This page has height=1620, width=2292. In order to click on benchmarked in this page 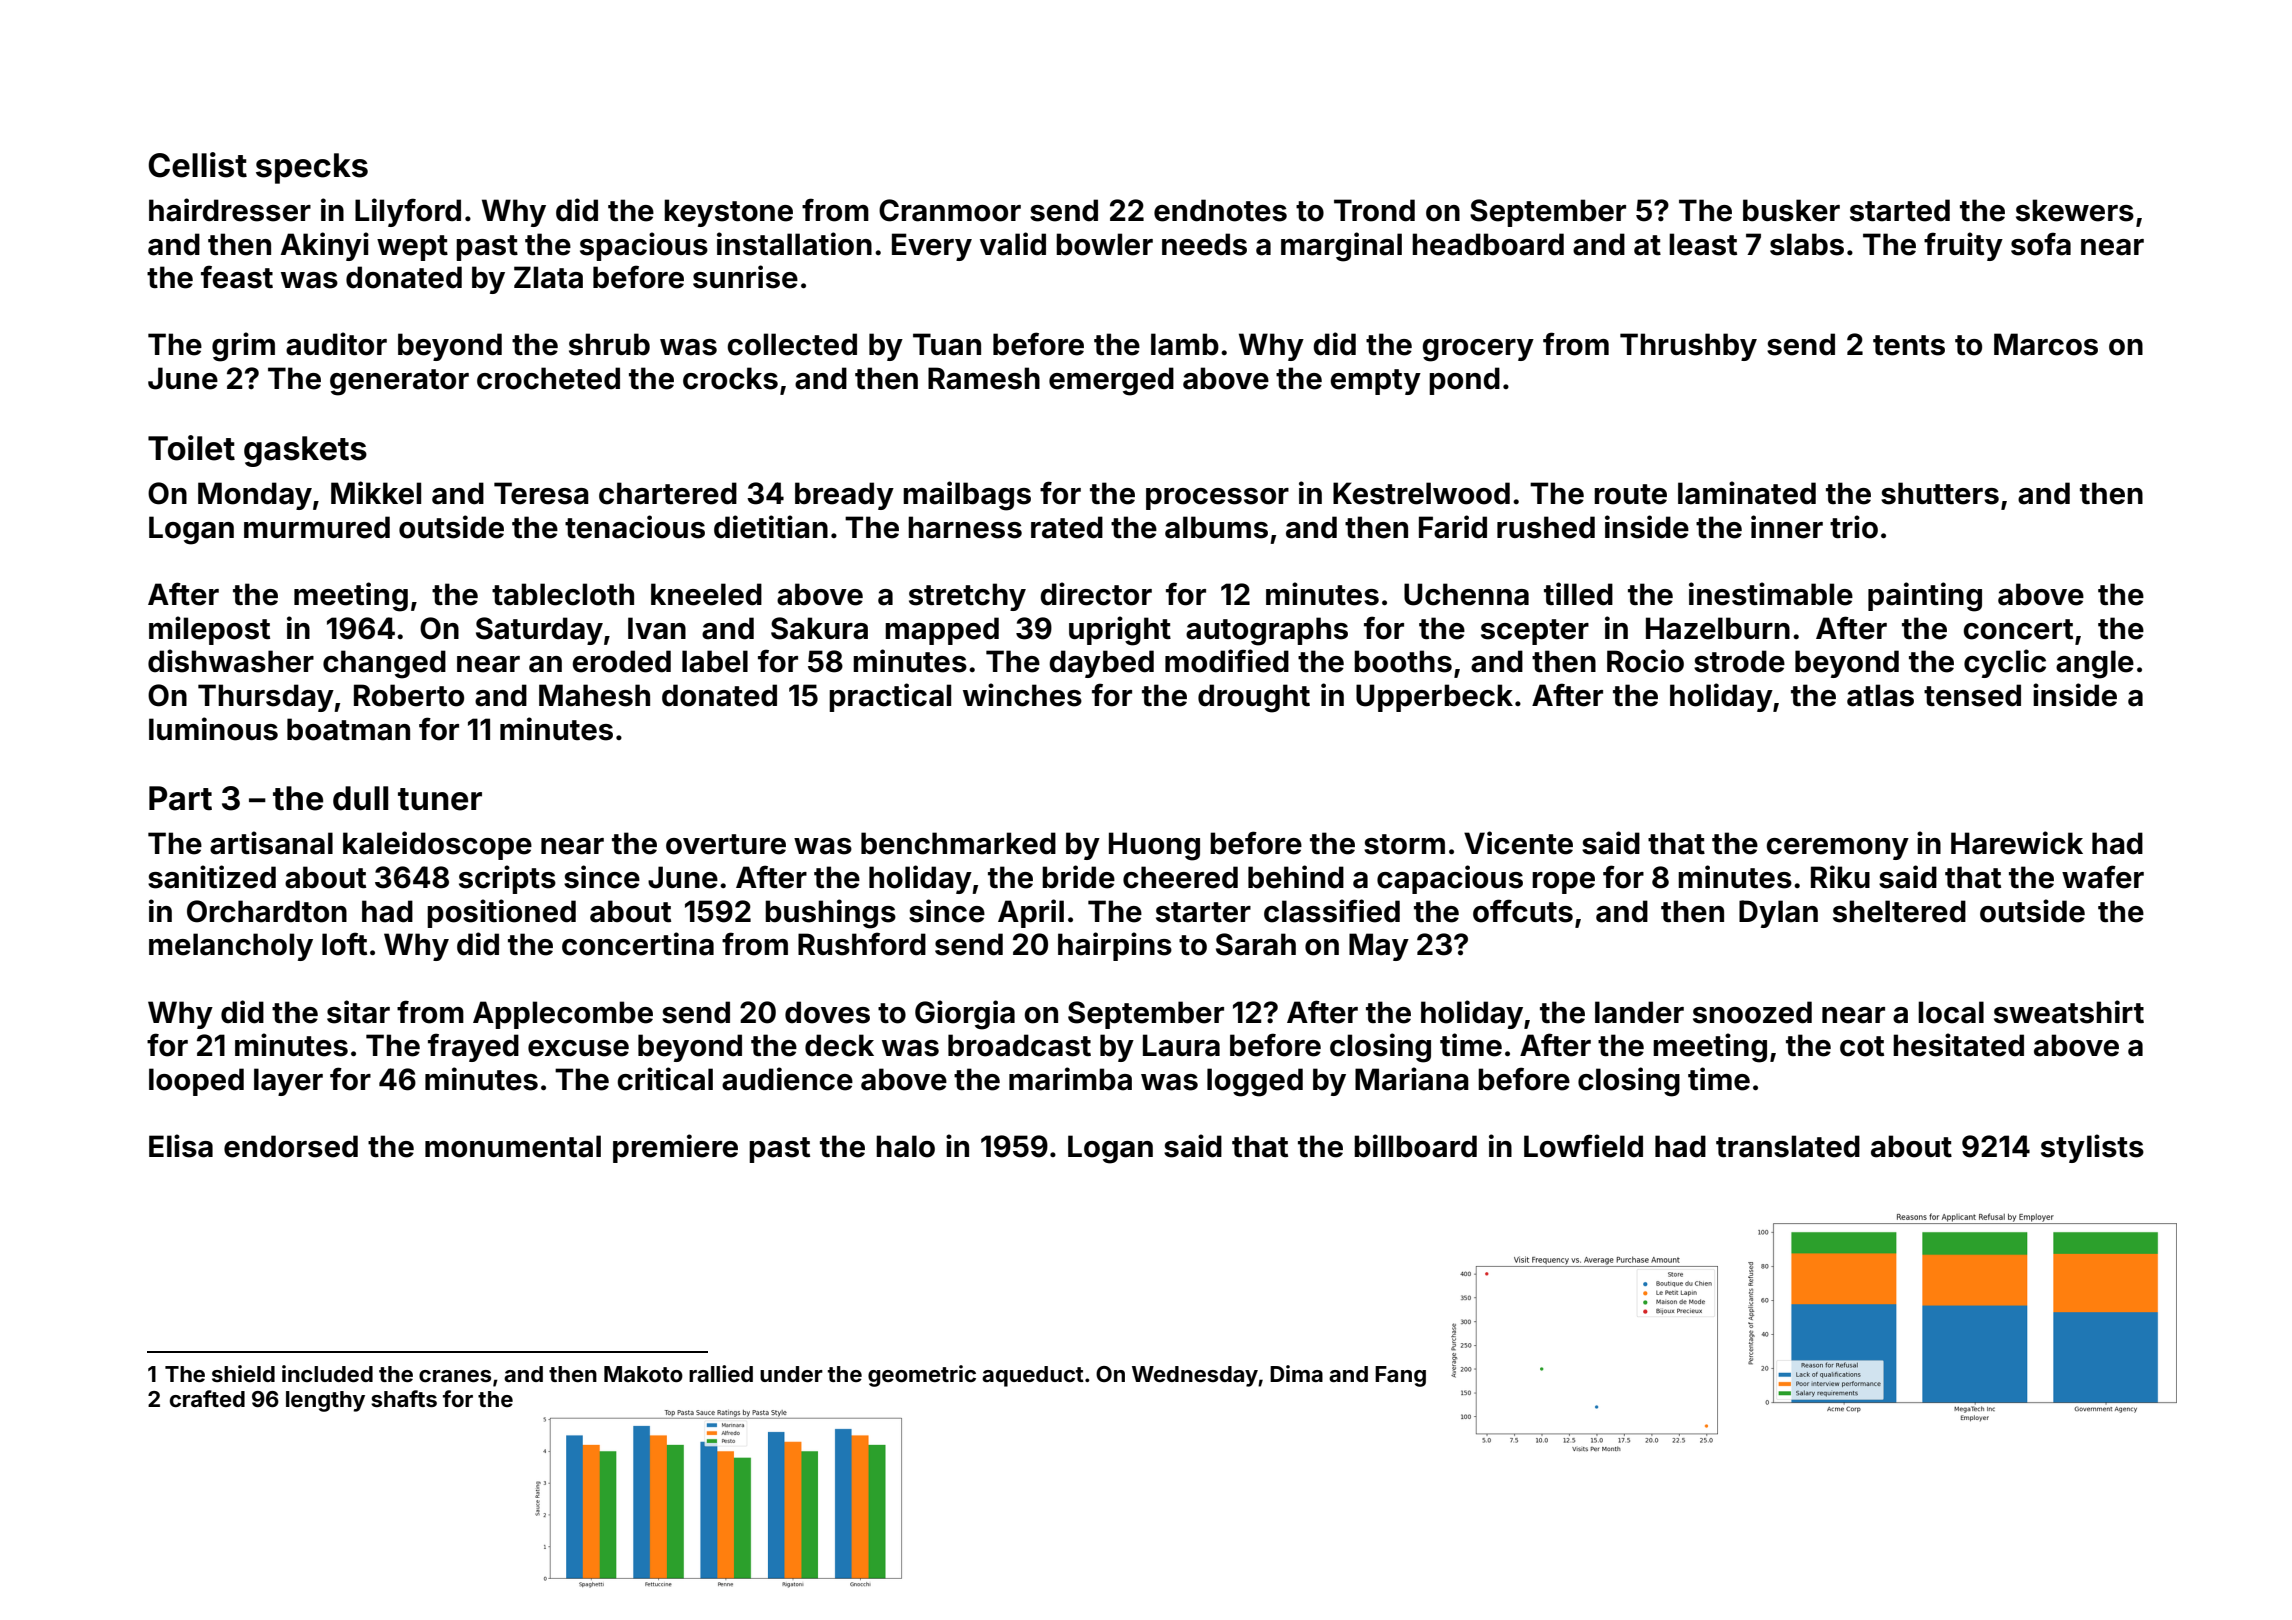, I will do `click(958, 843)`.
